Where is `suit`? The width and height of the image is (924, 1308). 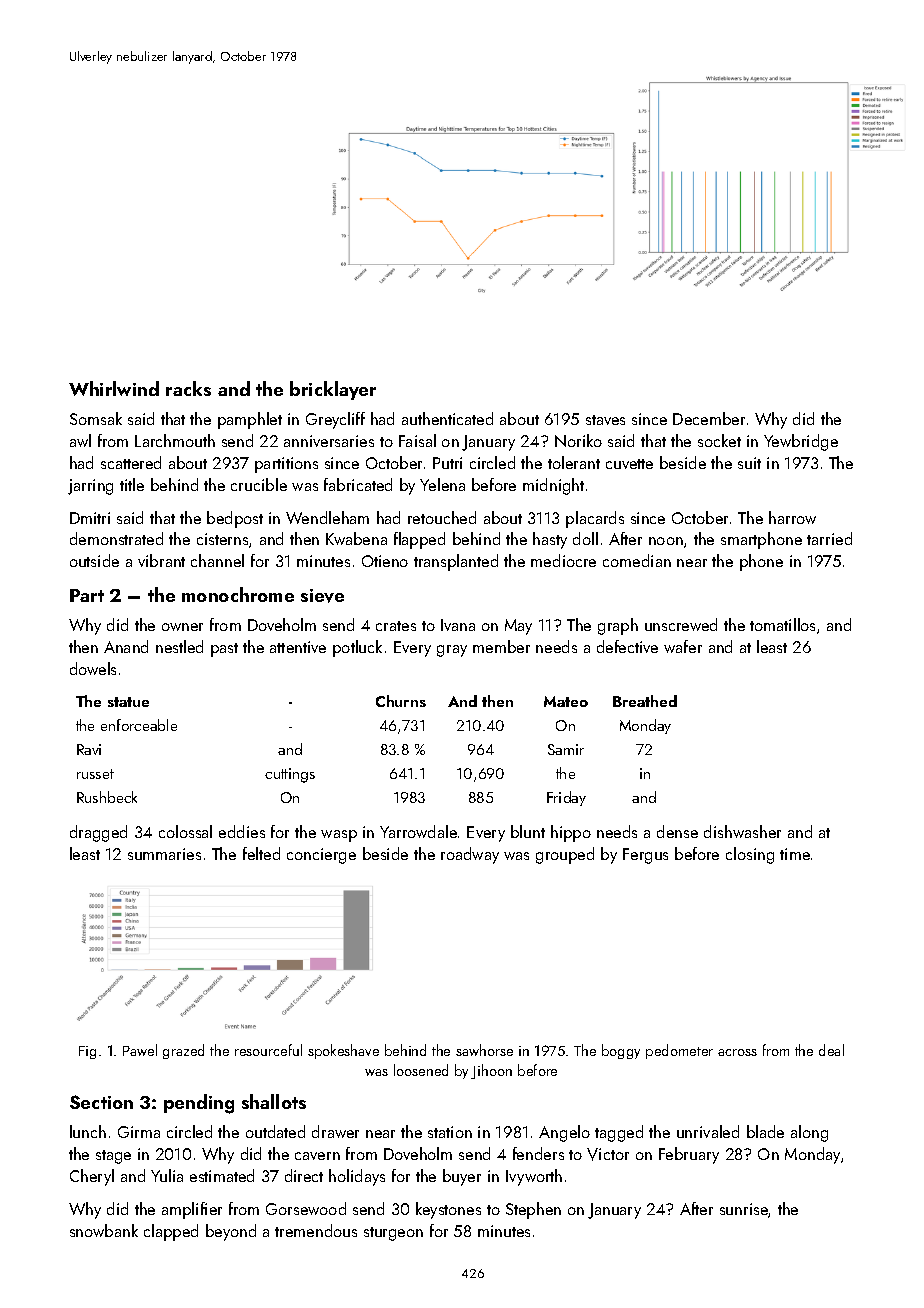 suit is located at coordinates (749, 463).
